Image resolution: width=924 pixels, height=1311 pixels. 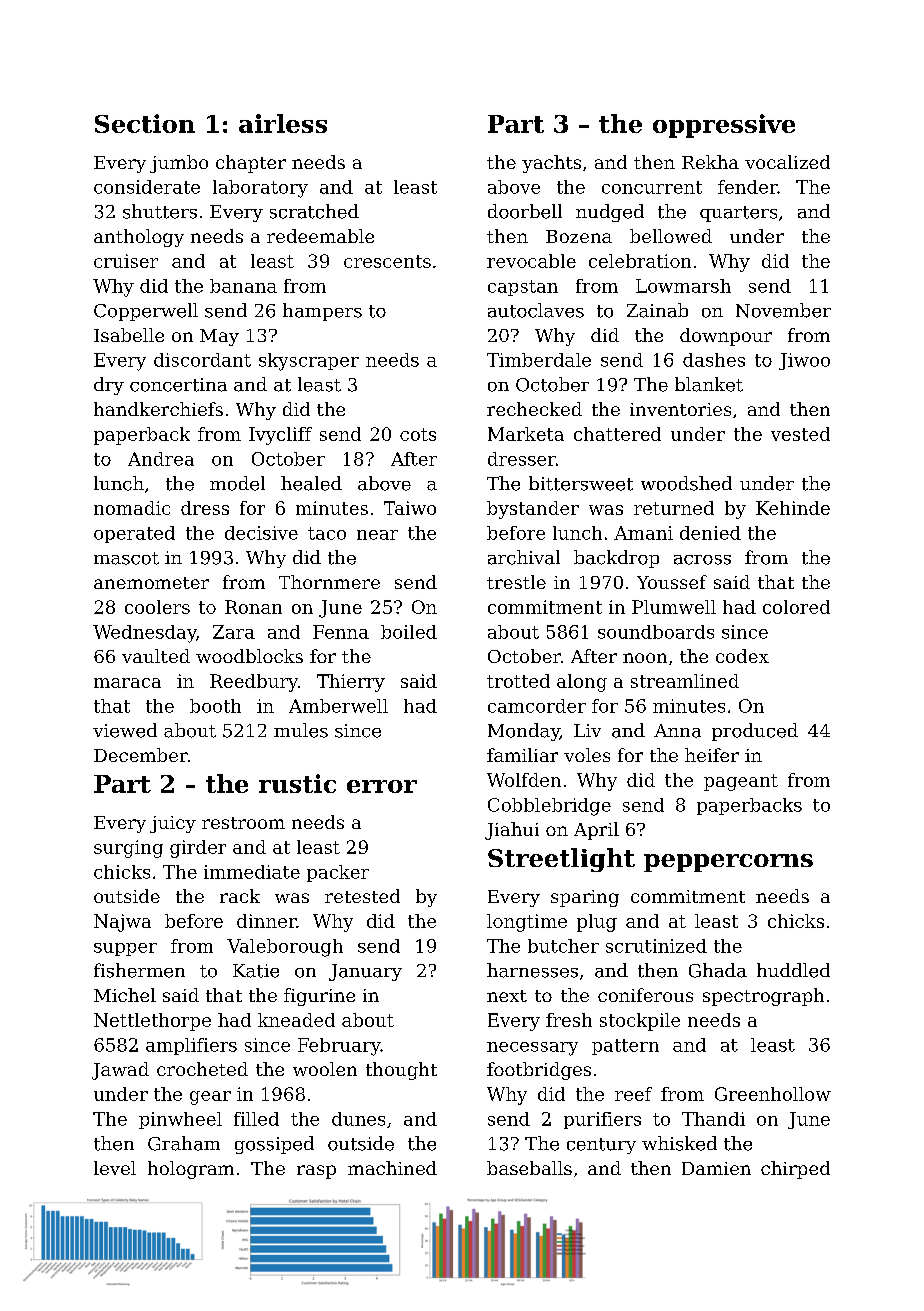 What do you see at coordinates (738, 214) in the screenshot?
I see `quarters` at bounding box center [738, 214].
